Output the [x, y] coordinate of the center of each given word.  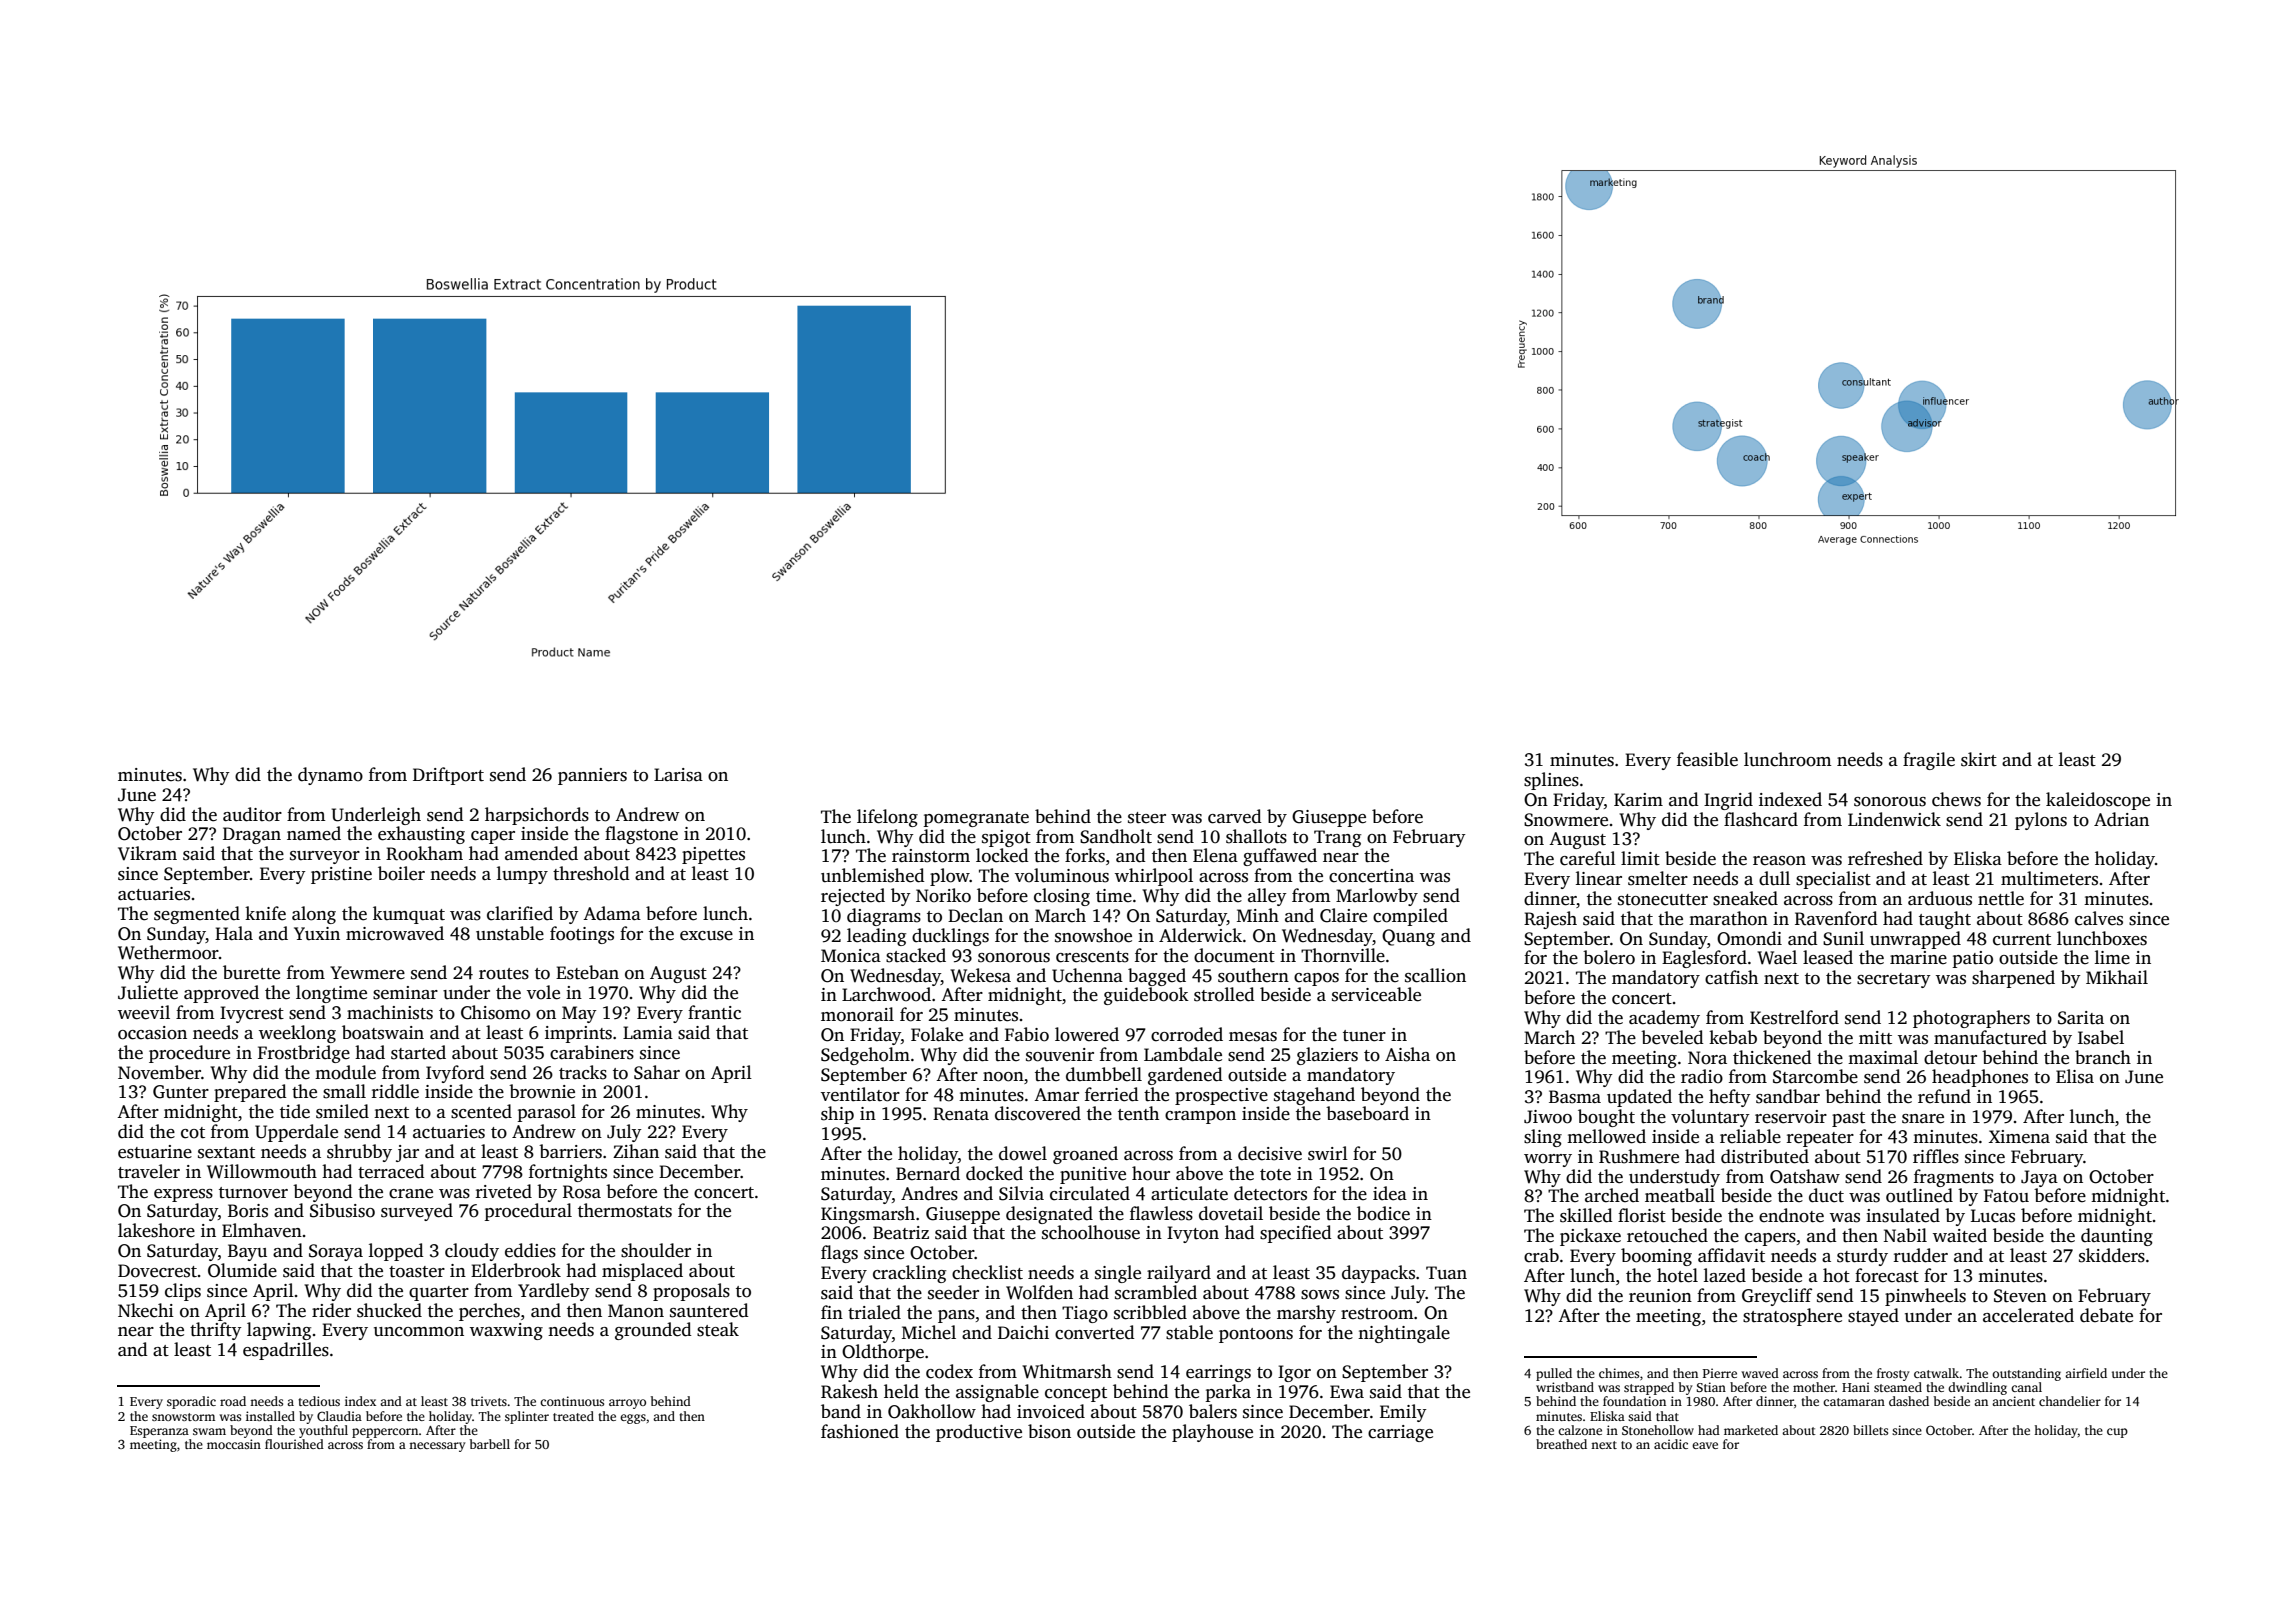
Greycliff [1777, 1297]
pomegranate [976, 819]
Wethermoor [168, 952]
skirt [1979, 759]
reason [1779, 861]
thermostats [625, 1210]
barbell [490, 1444]
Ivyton [1193, 1234]
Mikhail [2117, 977]
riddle [395, 1091]
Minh [1258, 915]
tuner [1364, 1036]
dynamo [330, 776]
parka [1228, 1393]
